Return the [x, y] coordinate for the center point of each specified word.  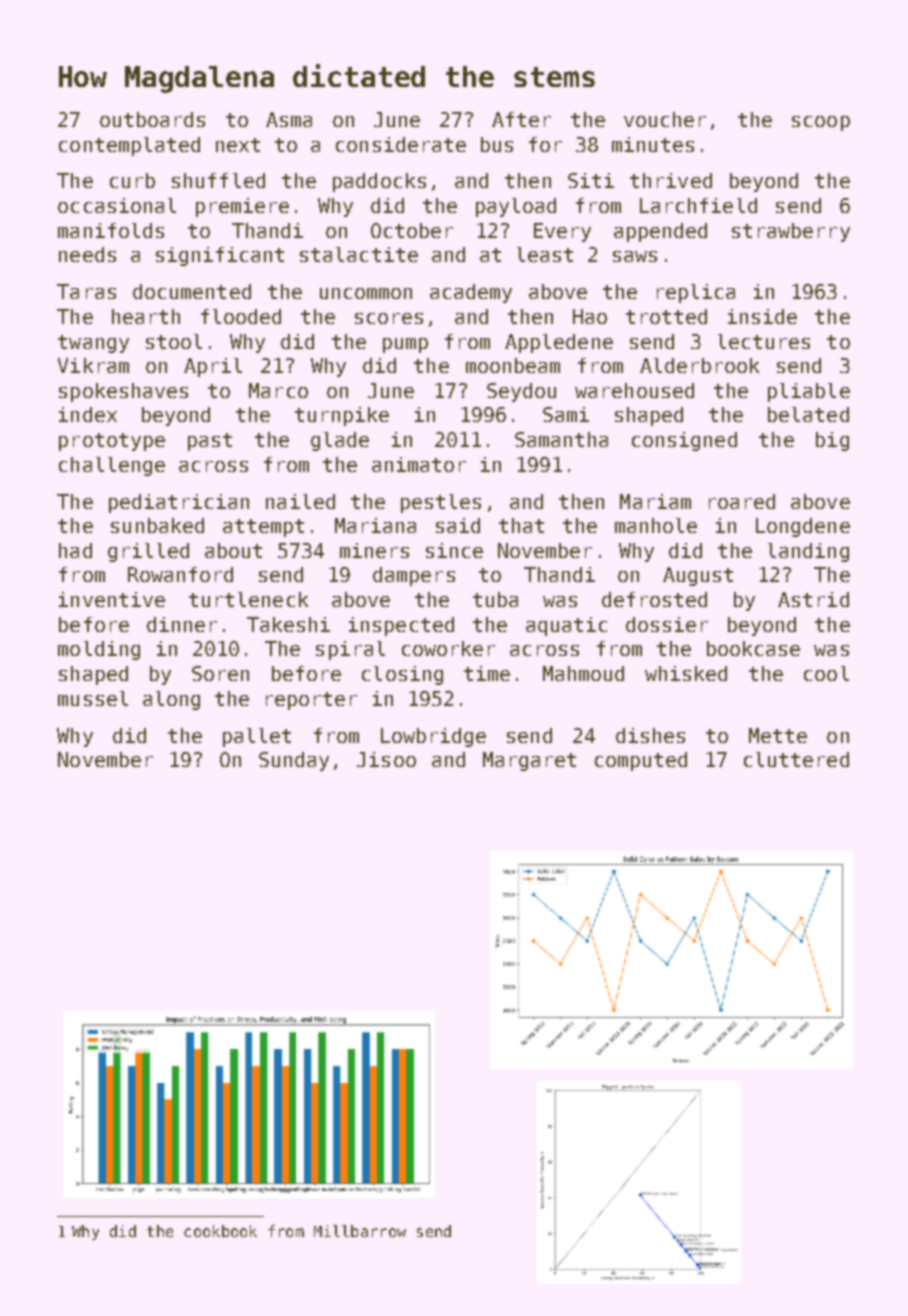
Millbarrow [360, 1231]
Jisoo [386, 759]
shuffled [218, 180]
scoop [821, 123]
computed [641, 761]
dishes [650, 735]
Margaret [529, 761]
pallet [257, 737]
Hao [590, 316]
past [210, 442]
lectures [764, 341]
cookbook [220, 1231]
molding [99, 650]
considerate [401, 144]
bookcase [753, 648]
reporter [311, 701]
